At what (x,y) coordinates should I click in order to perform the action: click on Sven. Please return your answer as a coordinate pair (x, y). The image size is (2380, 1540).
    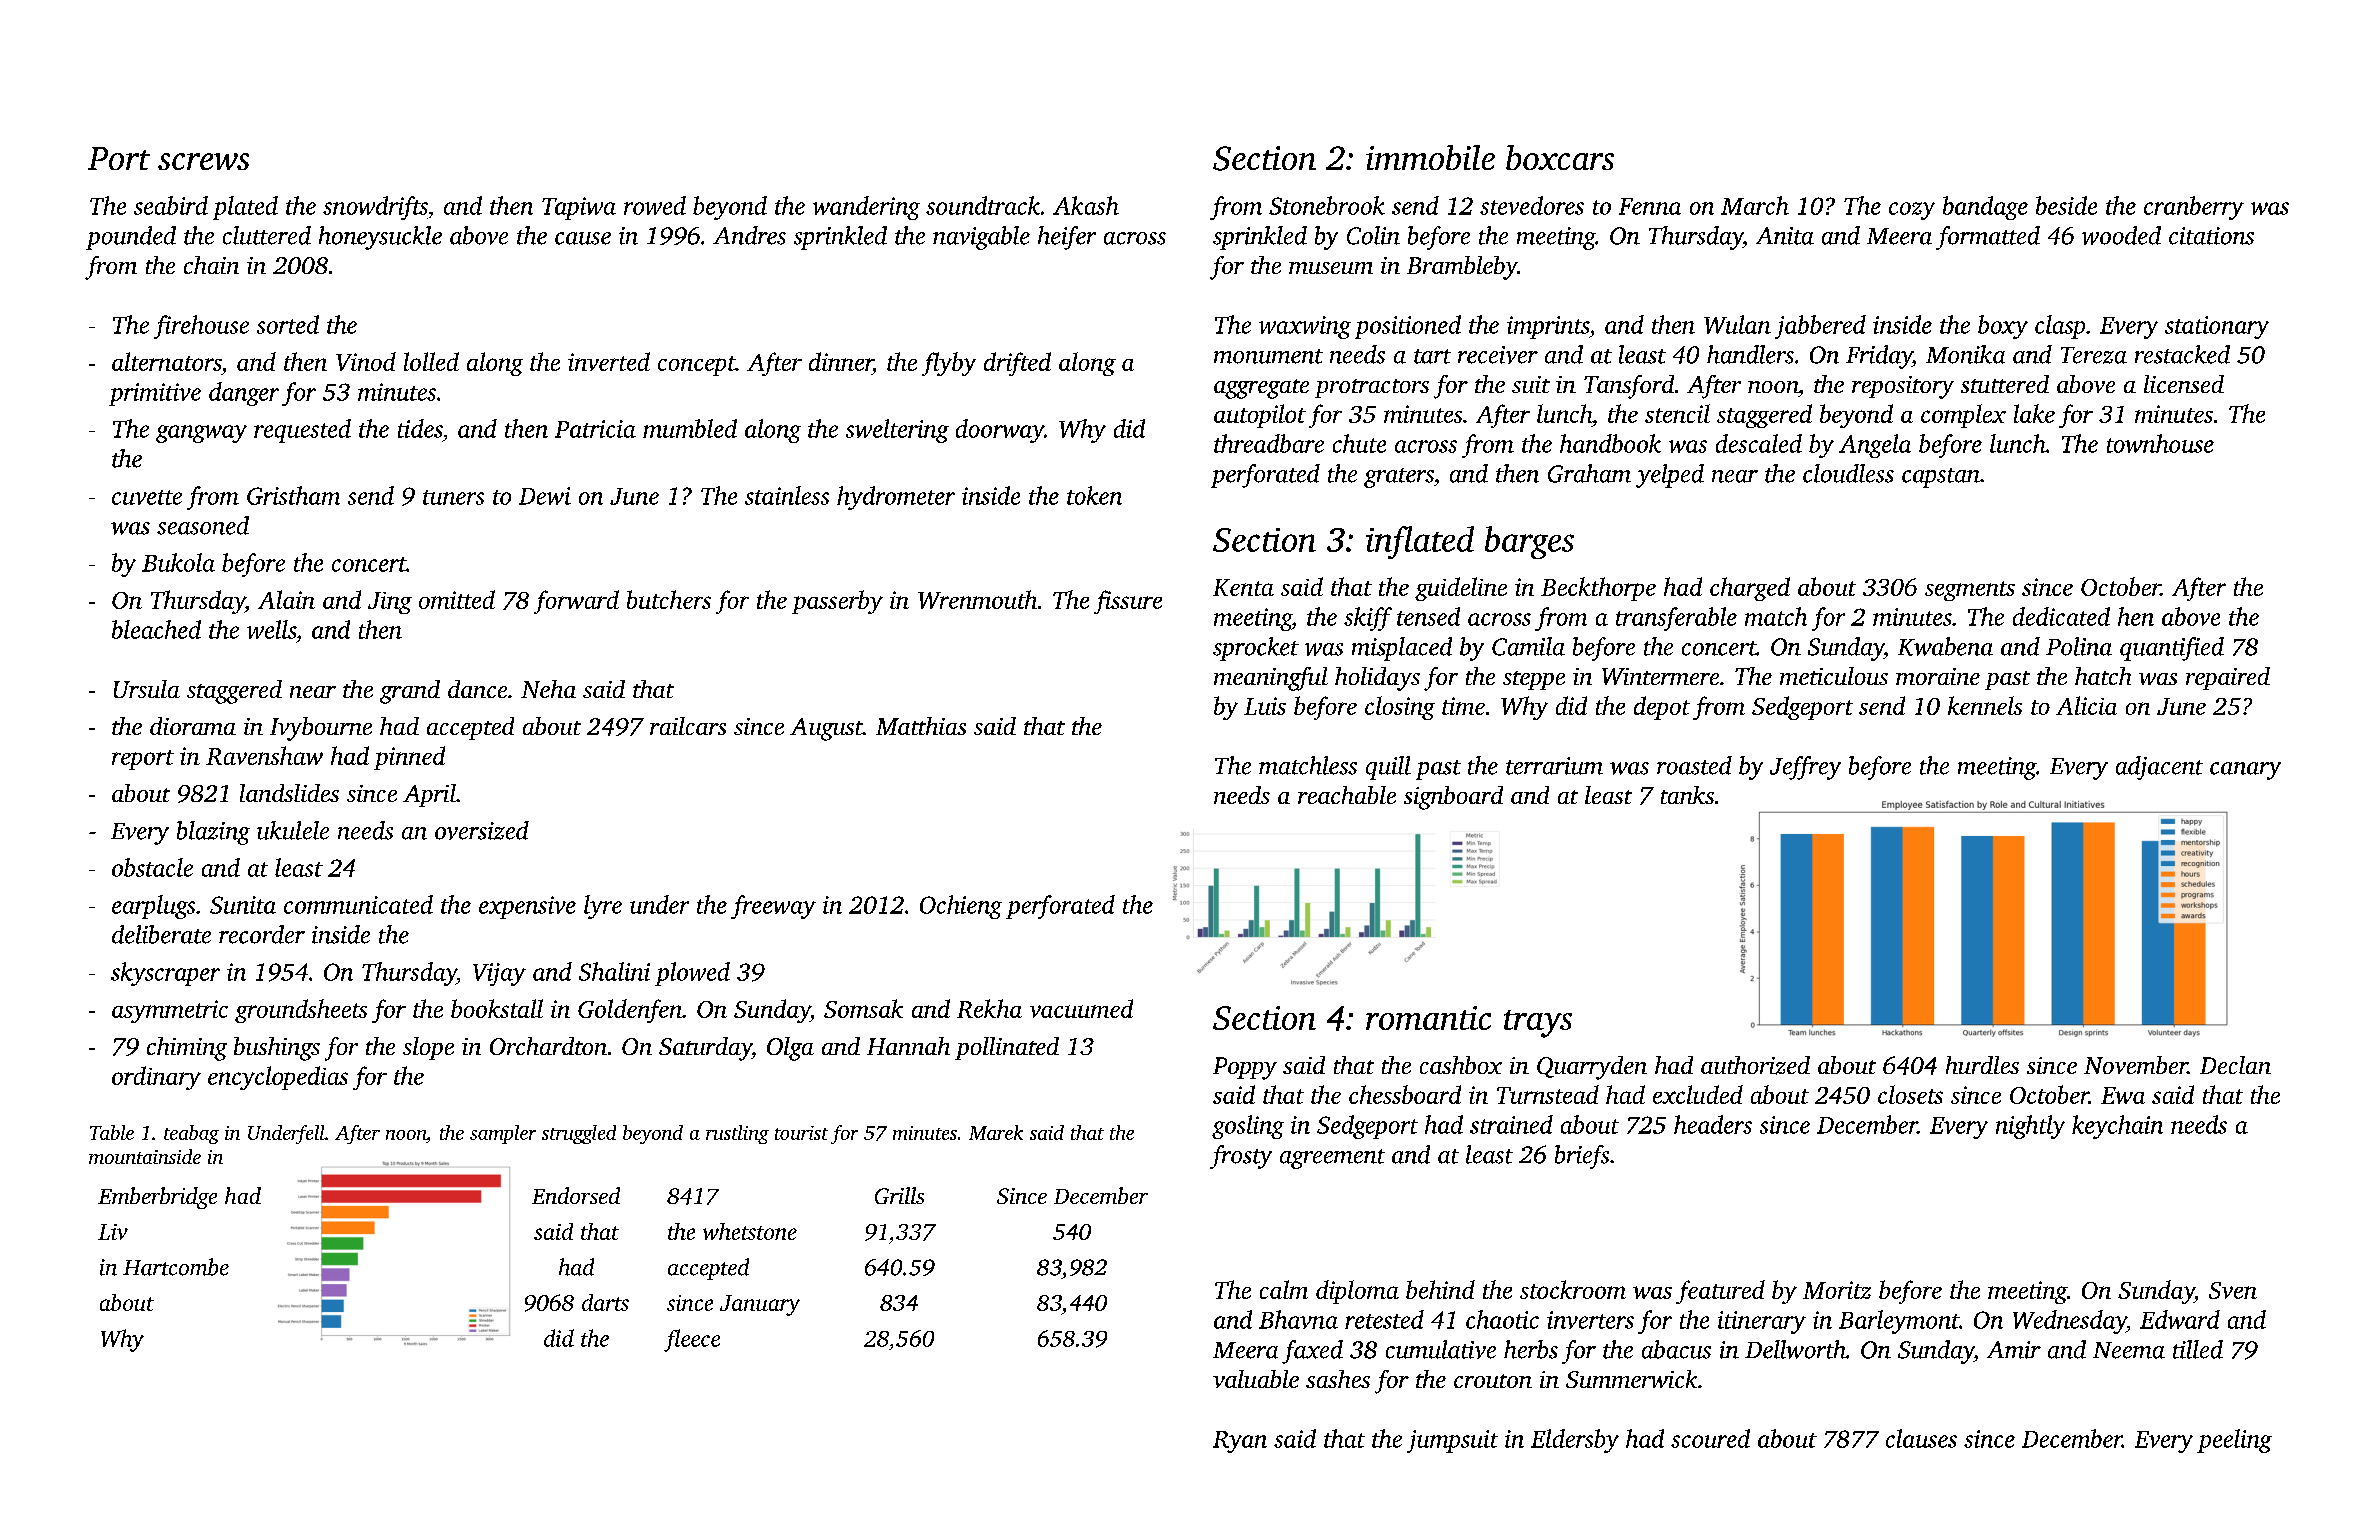
    Looking at the image, I should click on (2233, 1290).
